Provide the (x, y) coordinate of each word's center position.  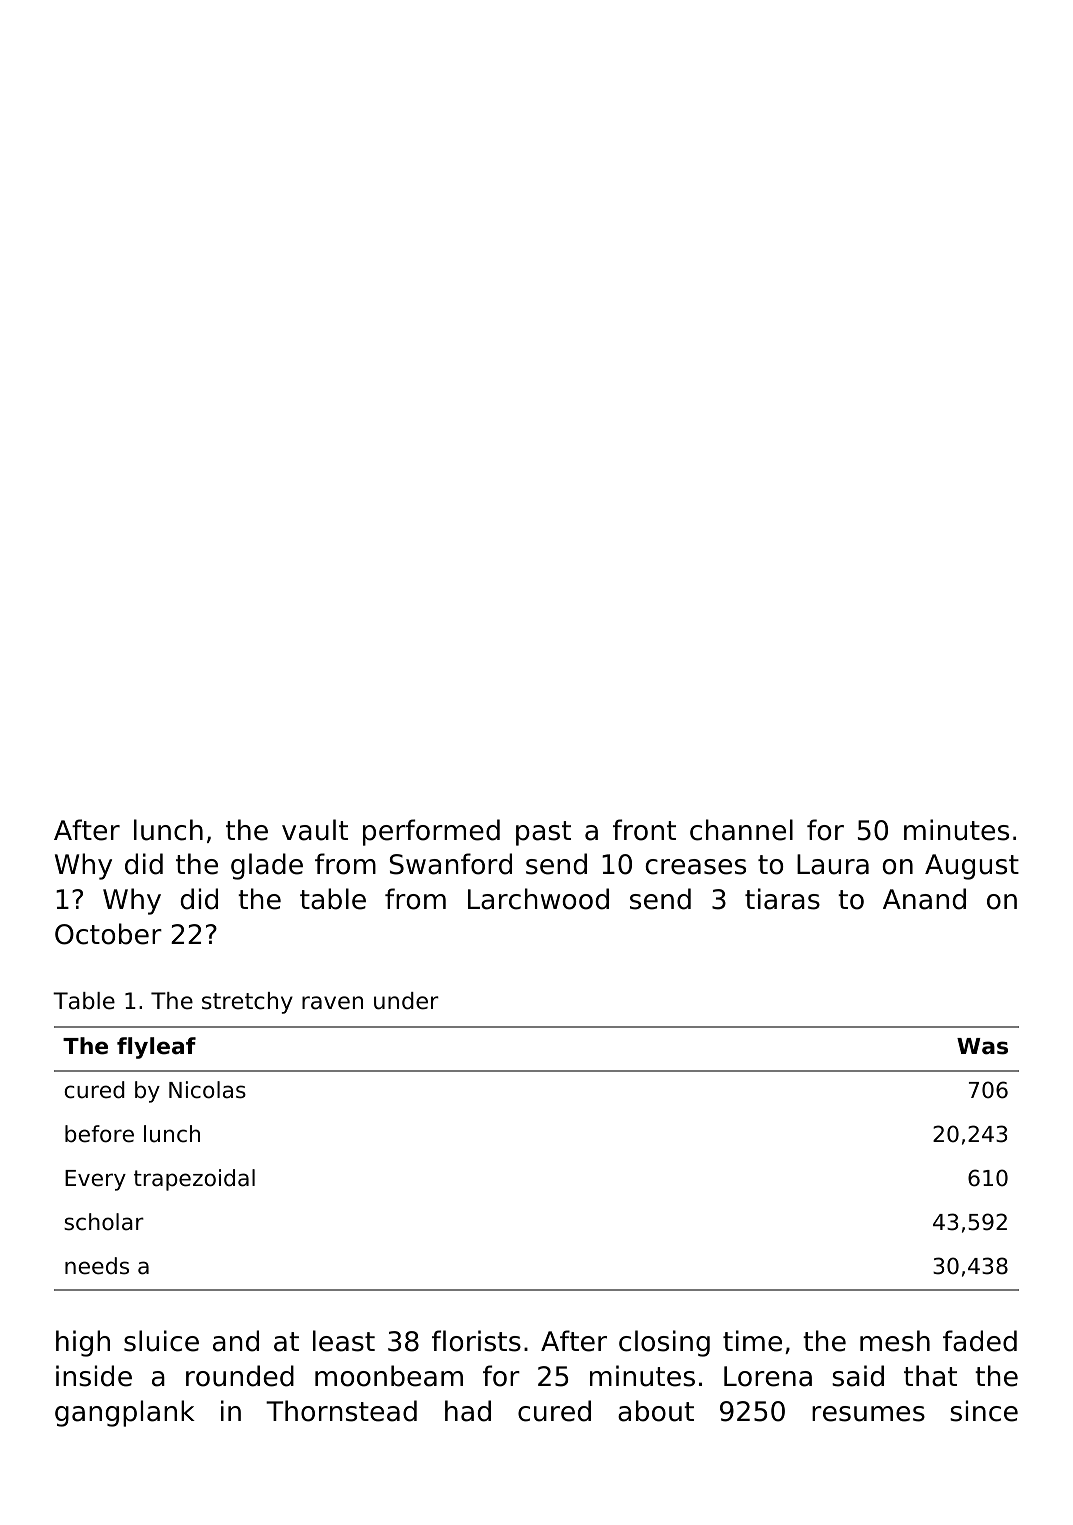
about (656, 1411)
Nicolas (207, 1090)
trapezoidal (194, 1180)
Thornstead (341, 1411)
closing (664, 1343)
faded (980, 1341)
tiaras (782, 899)
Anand (924, 899)
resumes (868, 1414)
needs (97, 1266)
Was (982, 1046)
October (108, 934)
